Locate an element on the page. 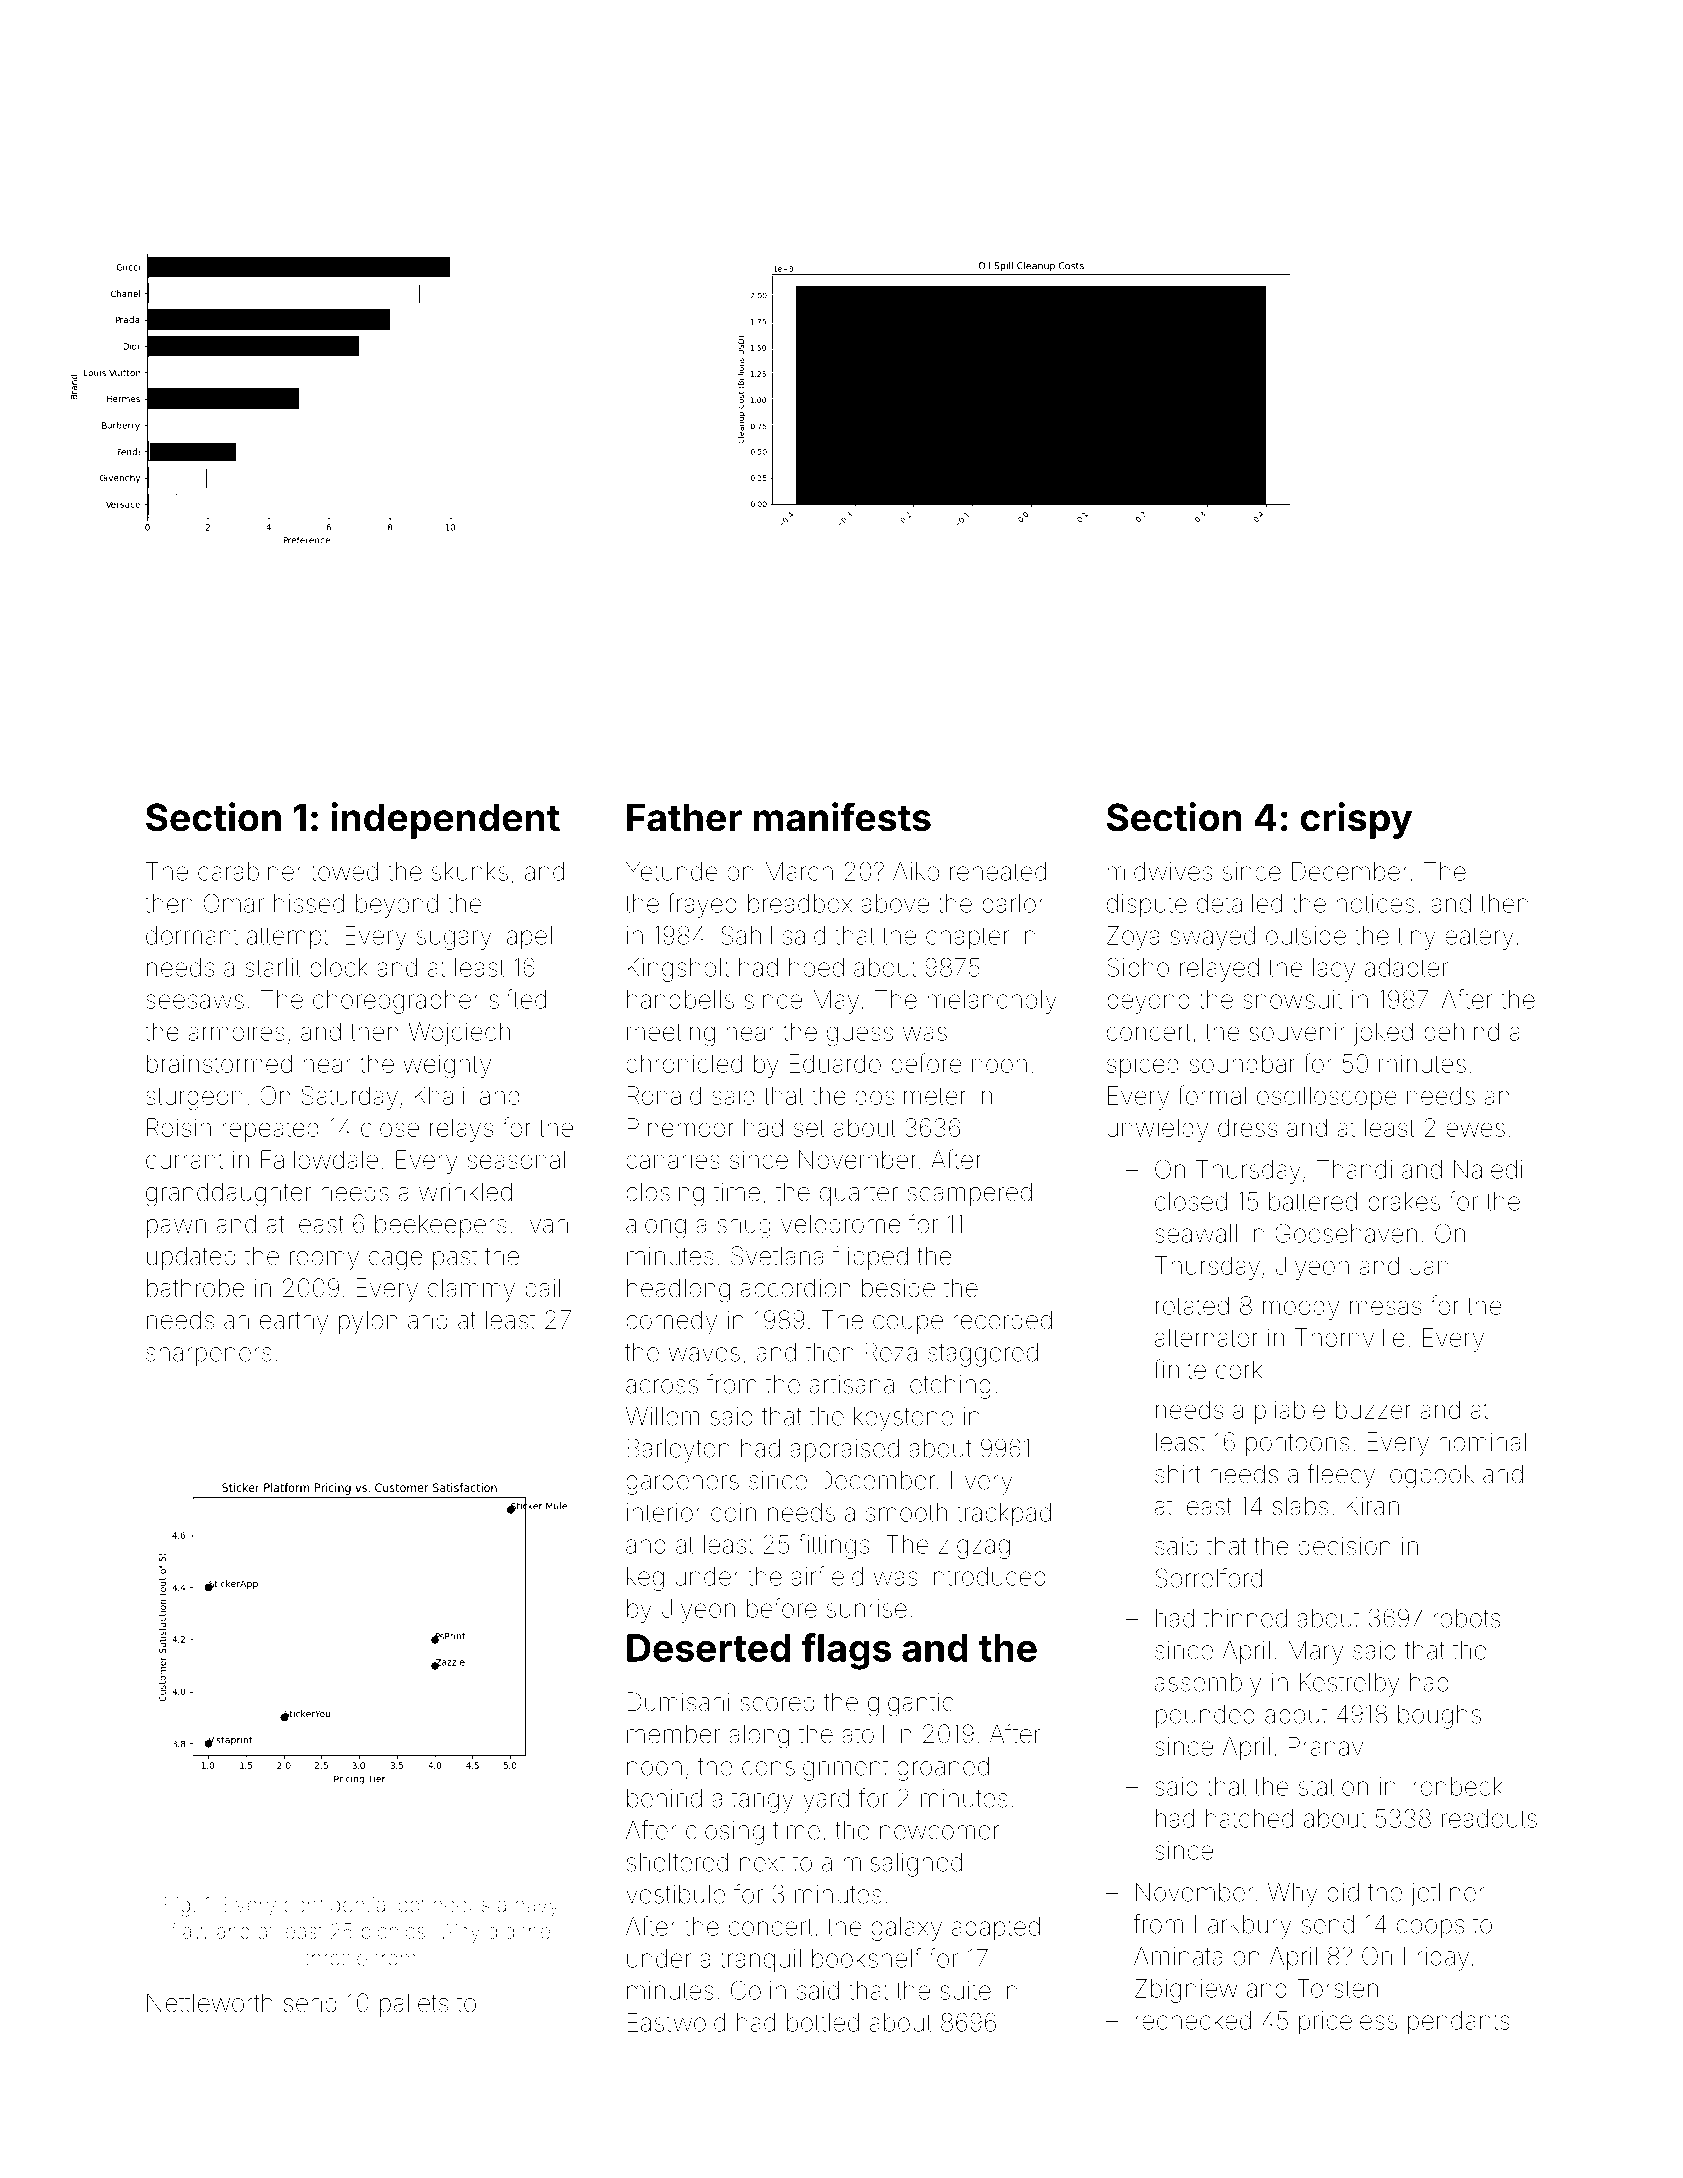 This document has width=1683, height=2178. gigantic is located at coordinates (910, 1705).
